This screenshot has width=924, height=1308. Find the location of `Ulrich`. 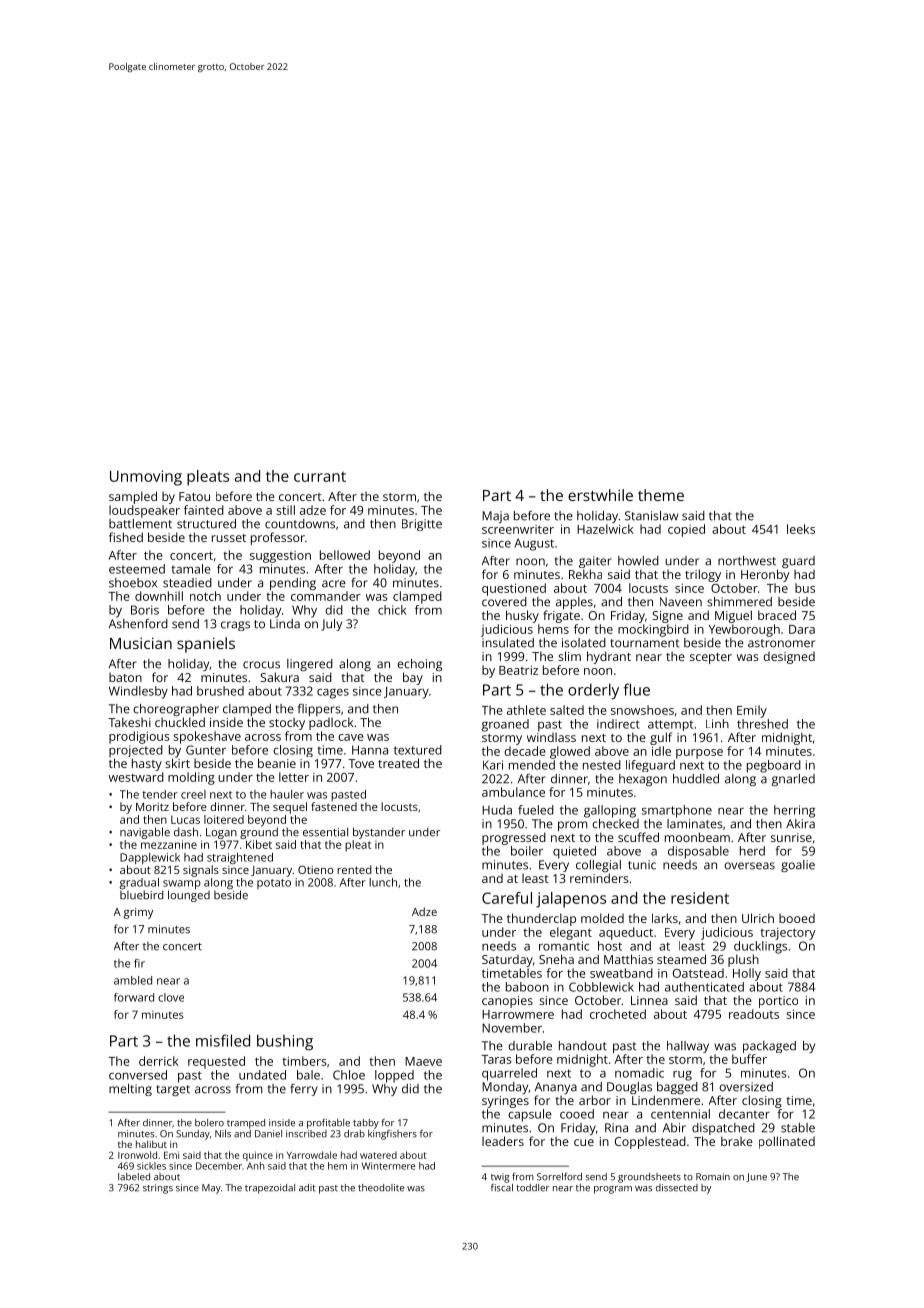

Ulrich is located at coordinates (758, 918).
